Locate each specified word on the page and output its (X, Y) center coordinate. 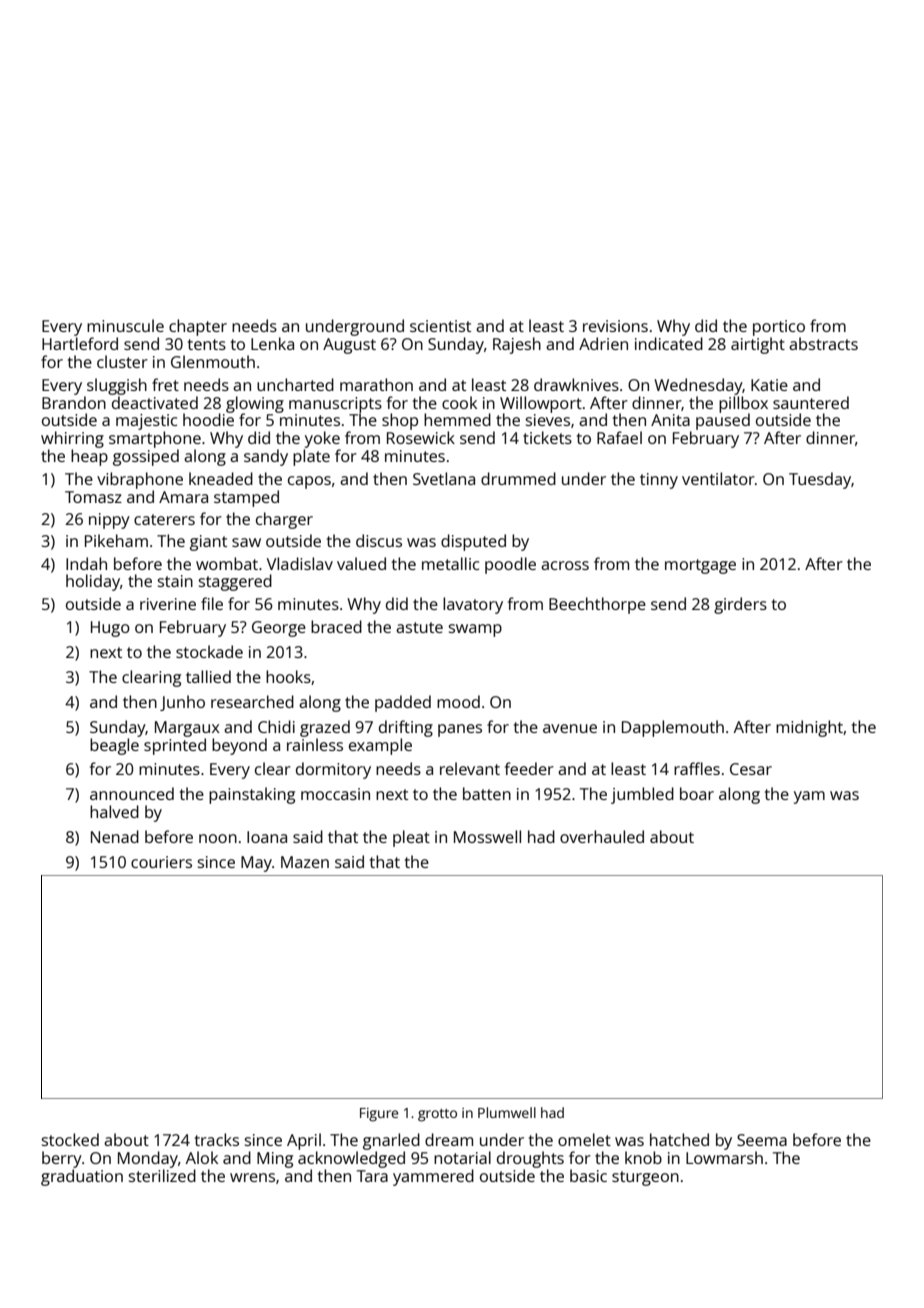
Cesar (751, 769)
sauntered (811, 402)
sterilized (162, 1175)
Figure (379, 1115)
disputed (473, 542)
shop (400, 421)
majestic (146, 422)
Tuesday (820, 480)
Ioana (267, 837)
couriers (161, 862)
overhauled (602, 836)
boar (697, 793)
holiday (93, 582)
